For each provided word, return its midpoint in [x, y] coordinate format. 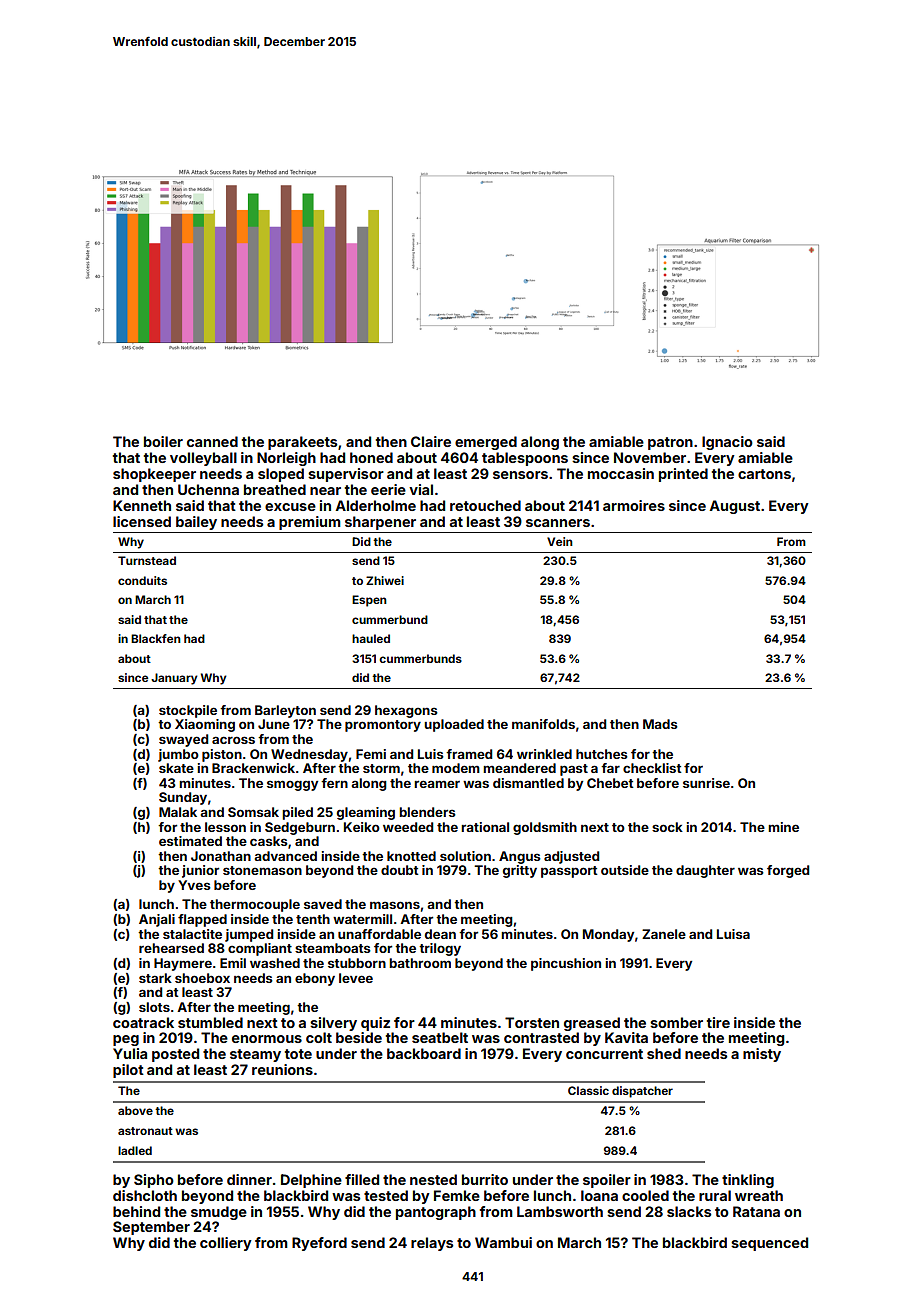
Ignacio [727, 443]
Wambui [503, 1242]
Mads [660, 724]
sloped [281, 475]
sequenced [769, 1244]
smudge [219, 1213]
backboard [424, 1053]
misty [762, 1055]
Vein [560, 541]
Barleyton [285, 711]
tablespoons [525, 459]
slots [154, 1007]
